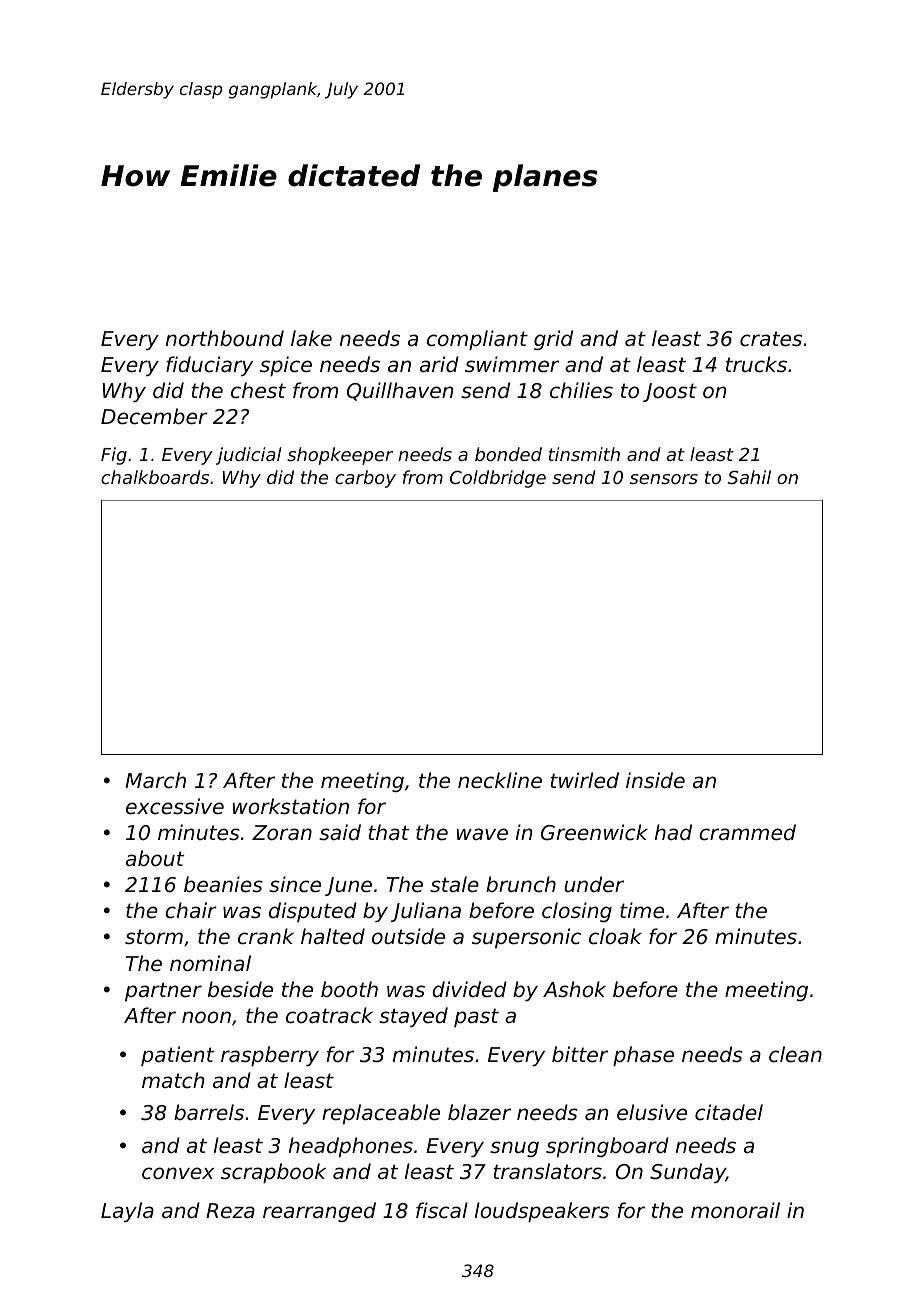 This screenshot has height=1311, width=924. Describe the element at coordinates (477, 340) in the screenshot. I see `compliant` at that location.
